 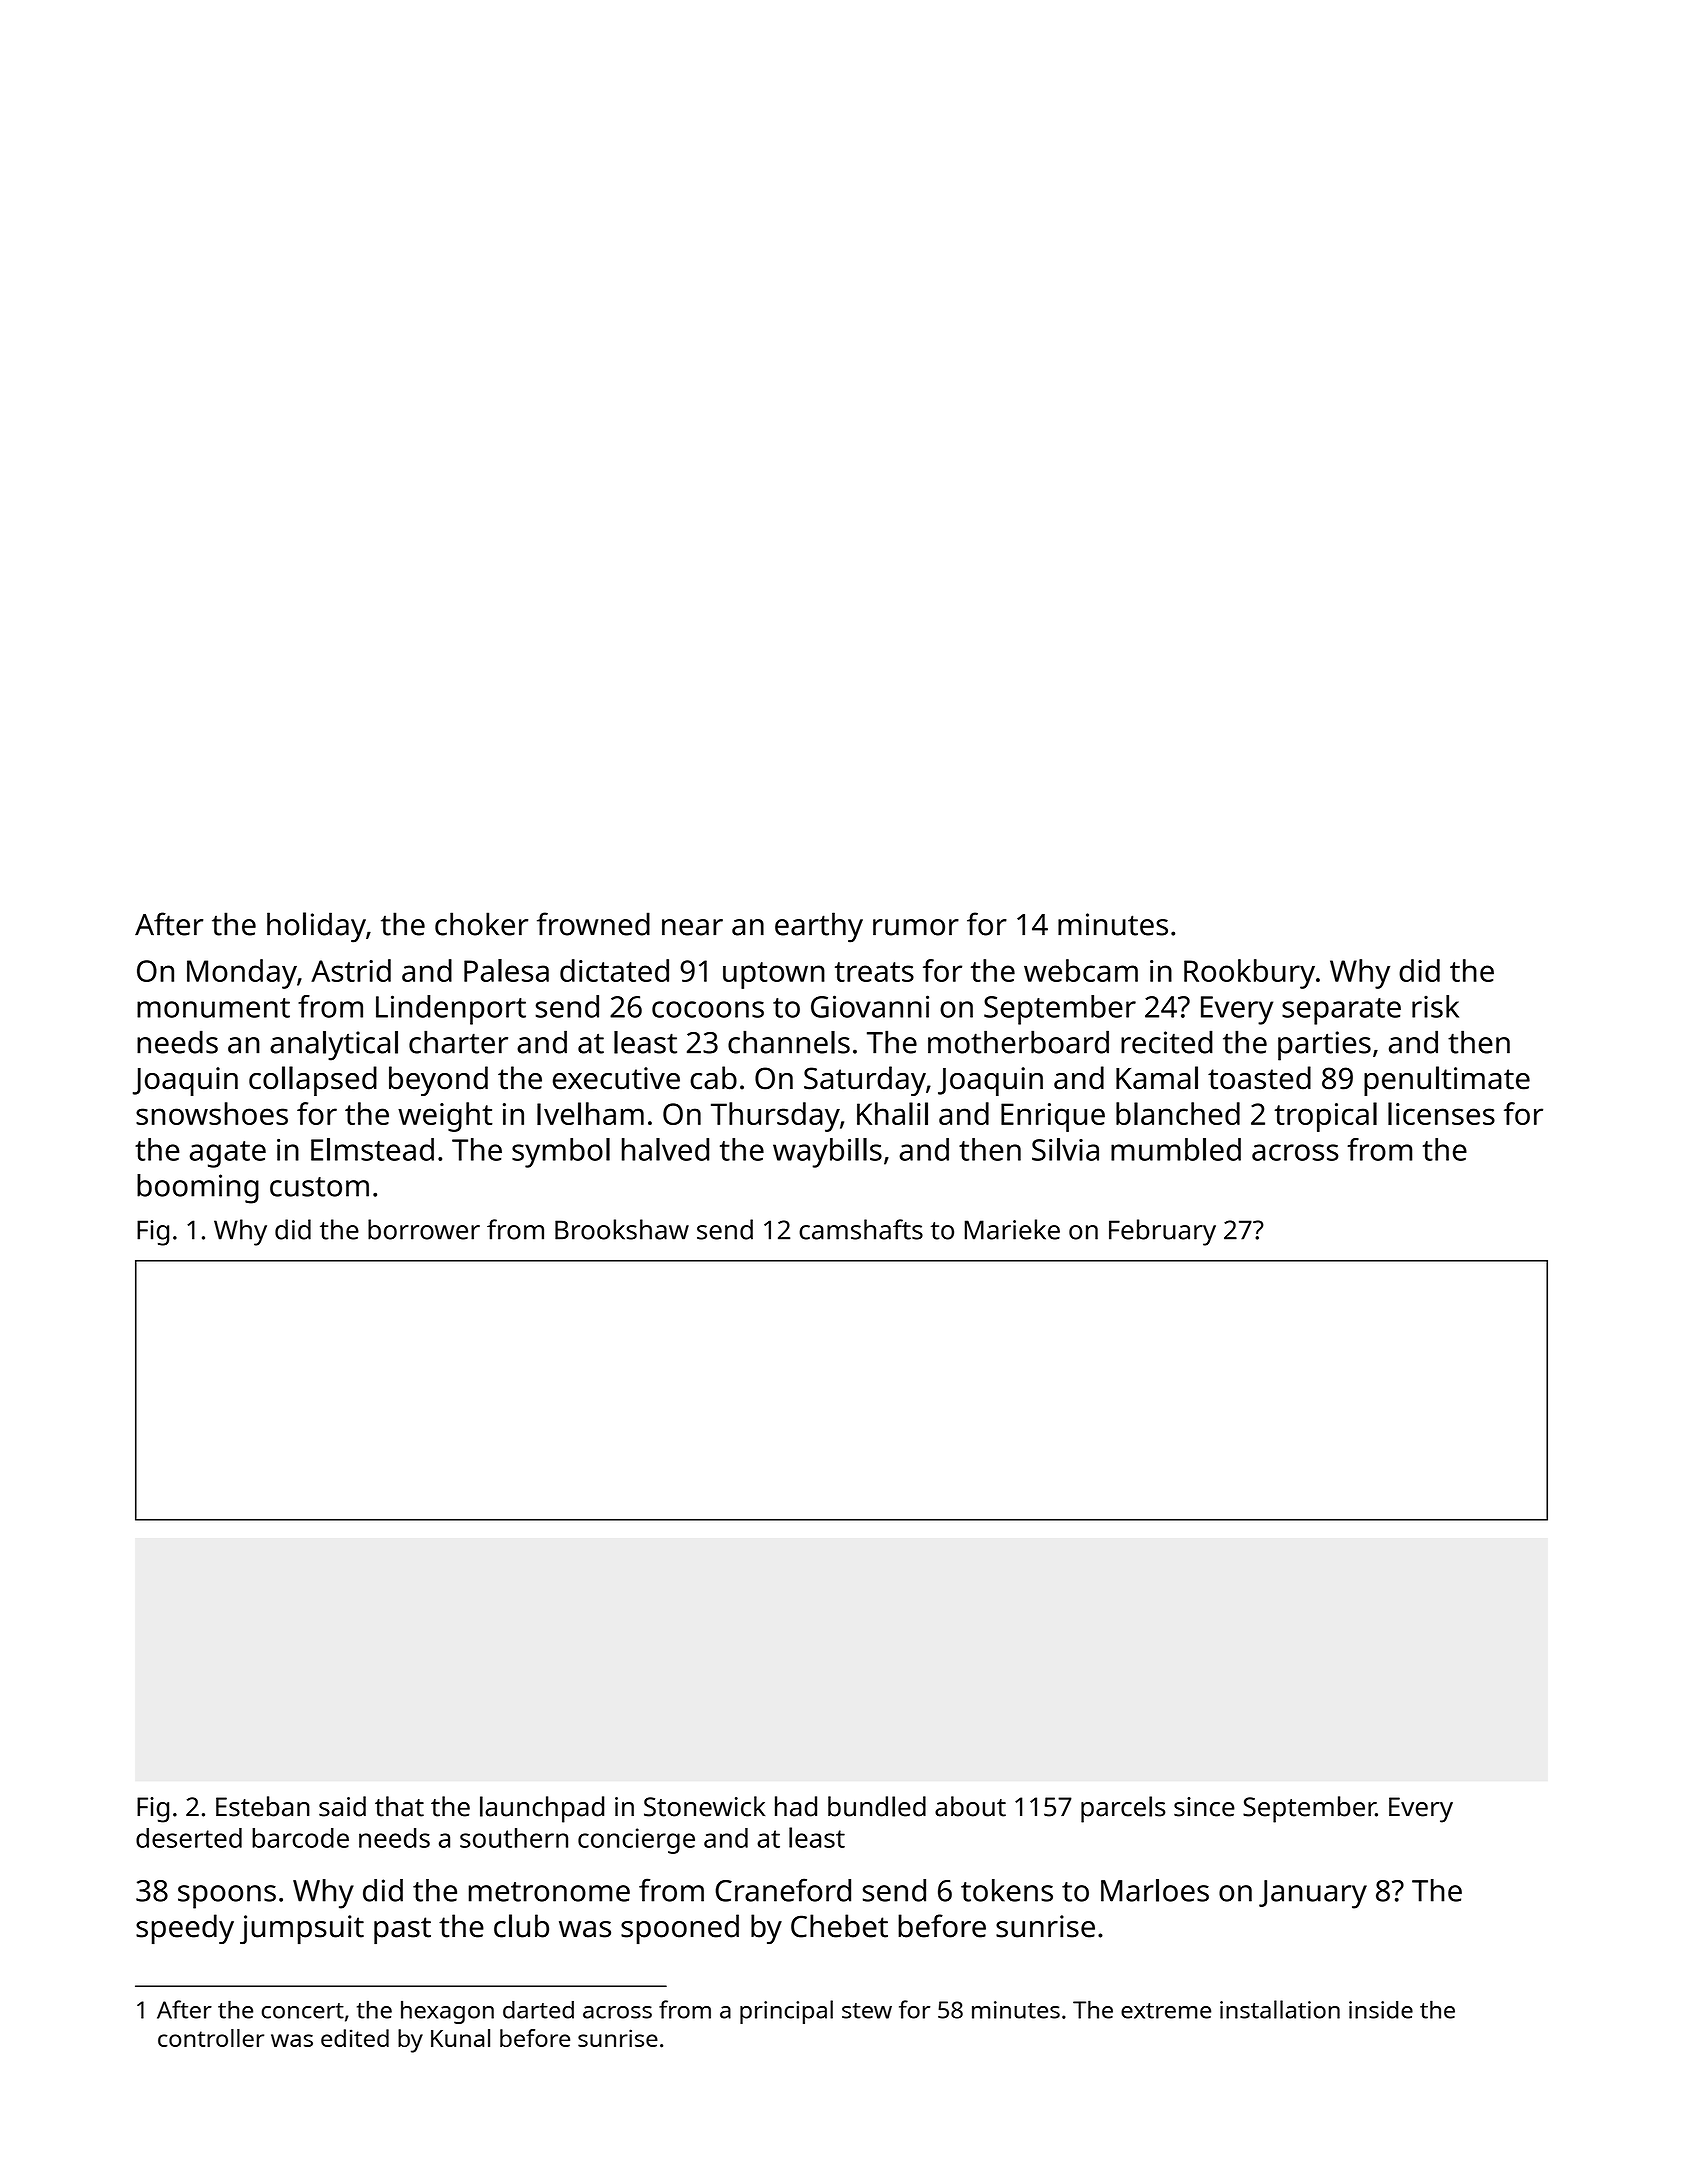 What do you see at coordinates (402, 1930) in the screenshot?
I see `past` at bounding box center [402, 1930].
